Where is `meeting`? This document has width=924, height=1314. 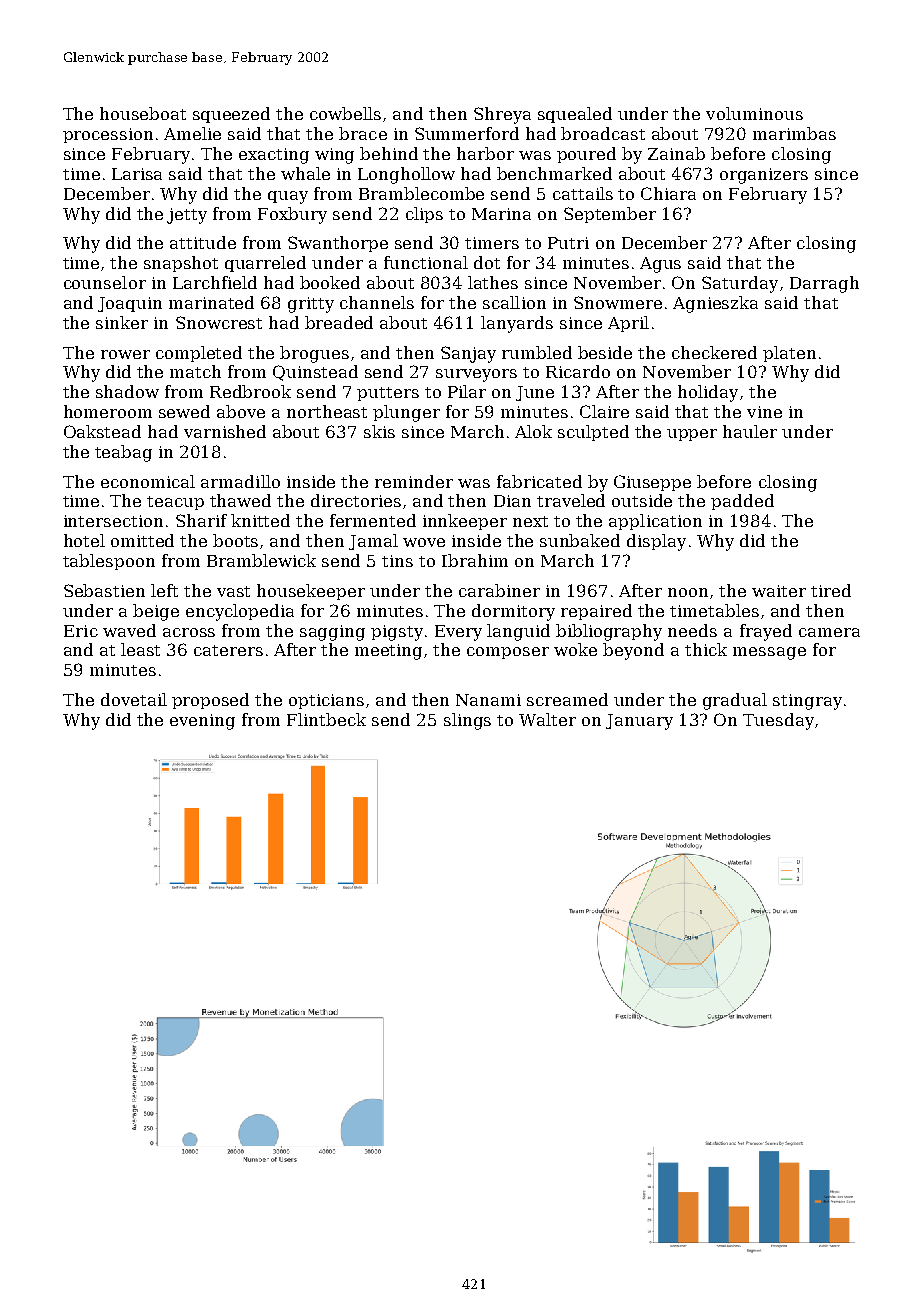 meeting is located at coordinates (388, 652).
